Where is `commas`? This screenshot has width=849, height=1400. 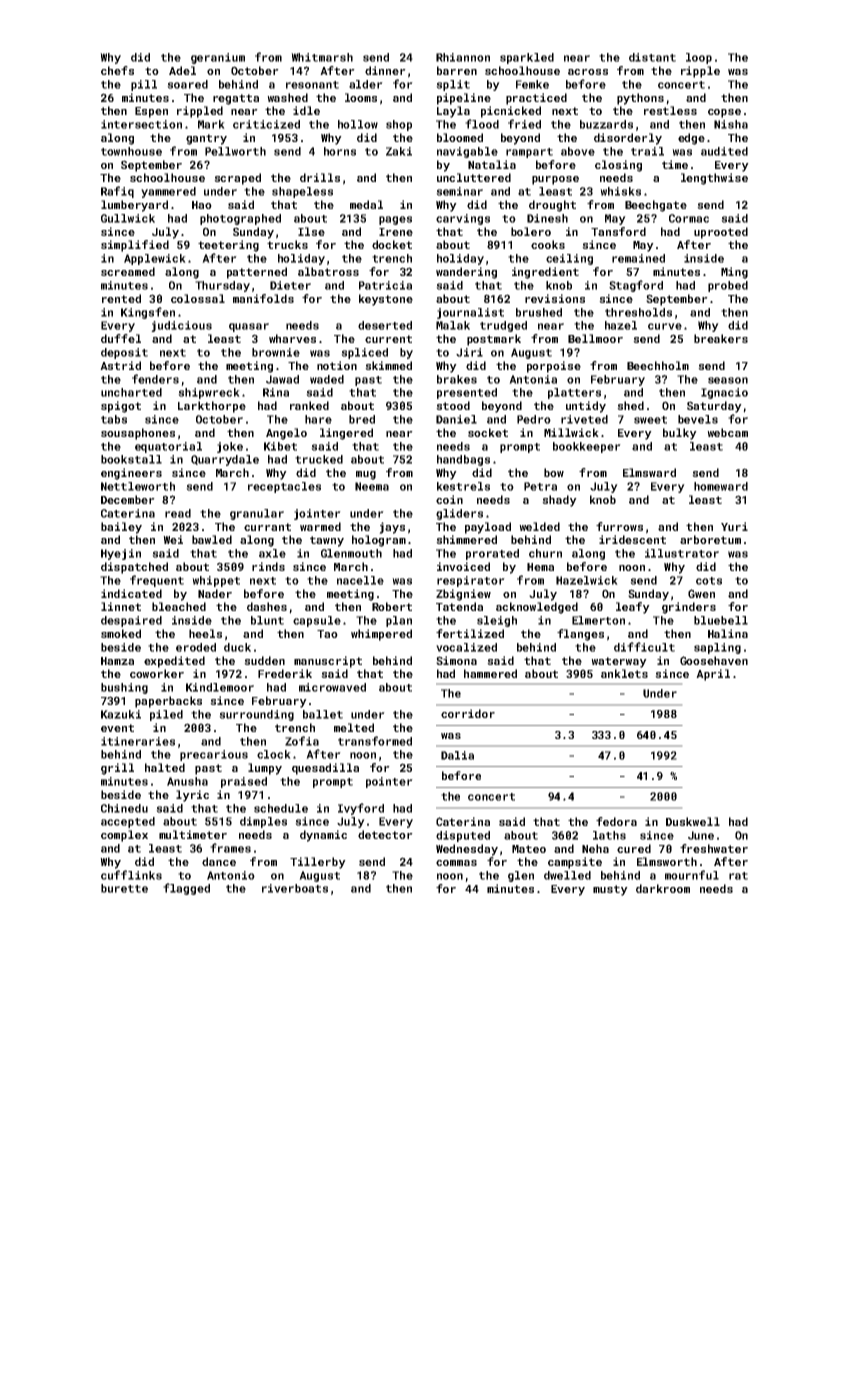
commas is located at coordinates (456, 863).
